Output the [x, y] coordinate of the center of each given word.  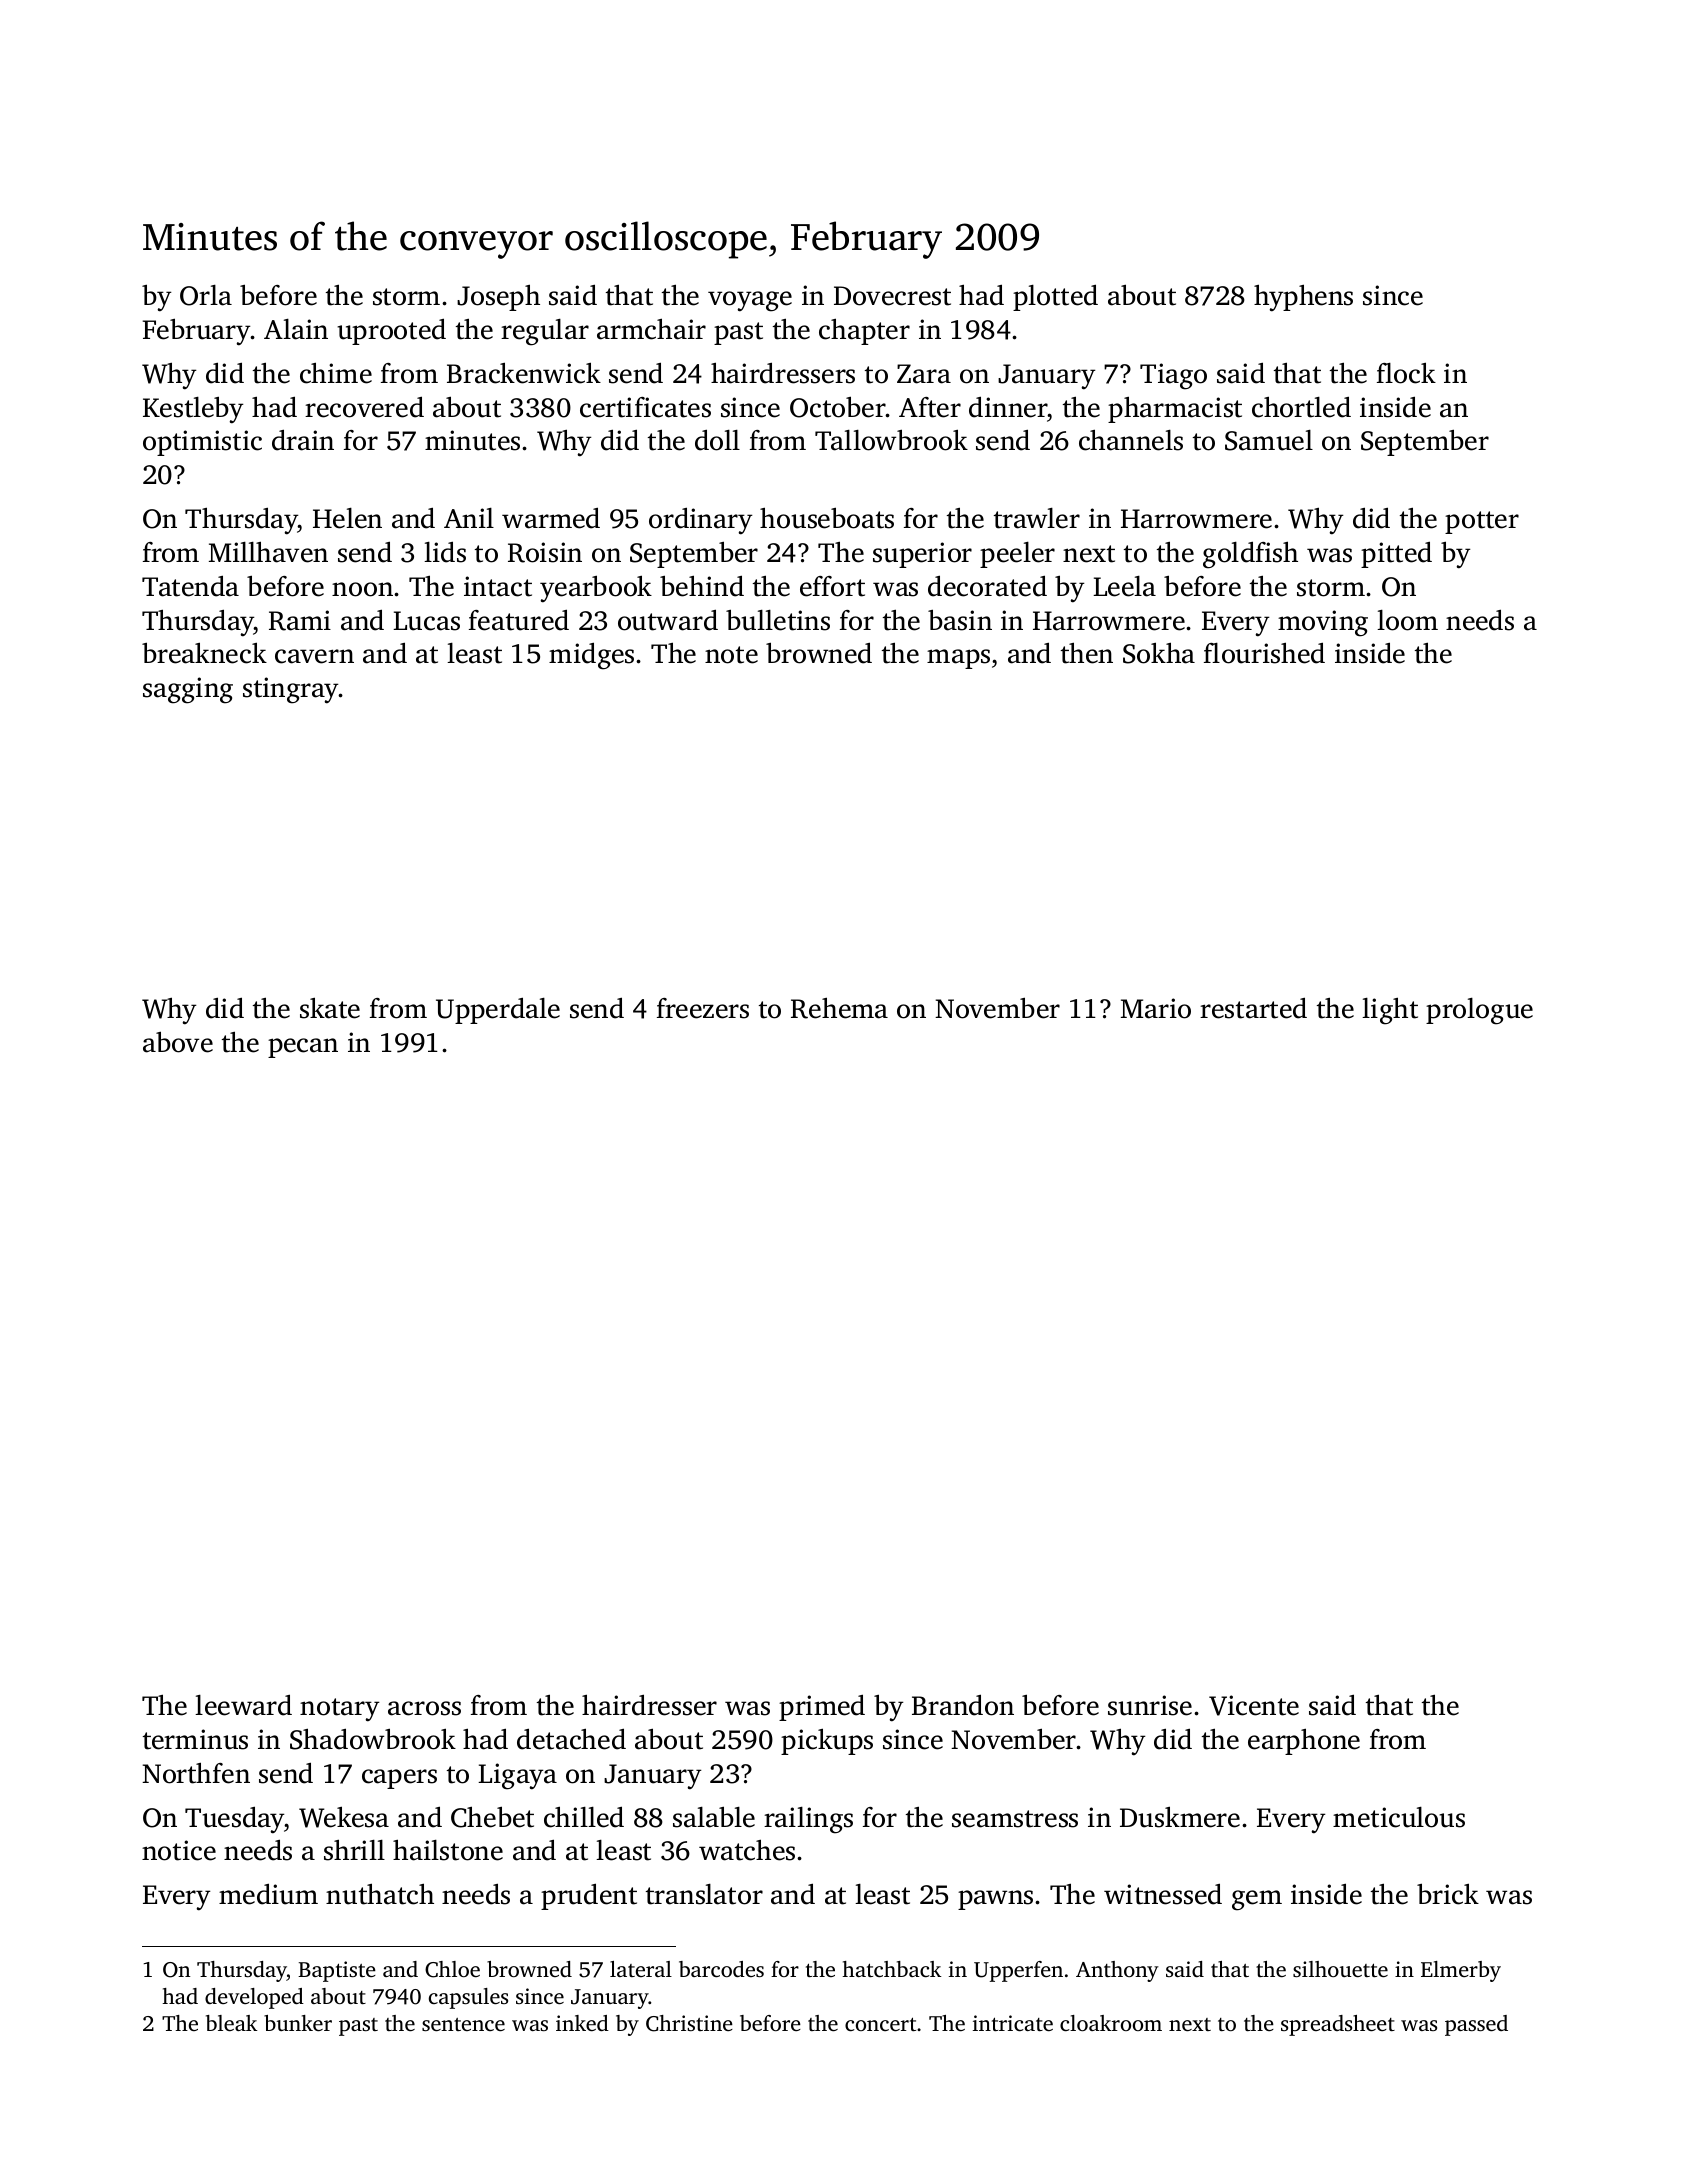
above [178, 1042]
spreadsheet [1338, 2025]
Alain [296, 329]
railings [808, 1820]
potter [1482, 522]
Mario [1156, 1008]
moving [1323, 623]
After [930, 407]
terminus [195, 1739]
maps [958, 659]
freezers [703, 1008]
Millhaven [268, 552]
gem [1257, 1900]
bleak [231, 2023]
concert [880, 2024]
